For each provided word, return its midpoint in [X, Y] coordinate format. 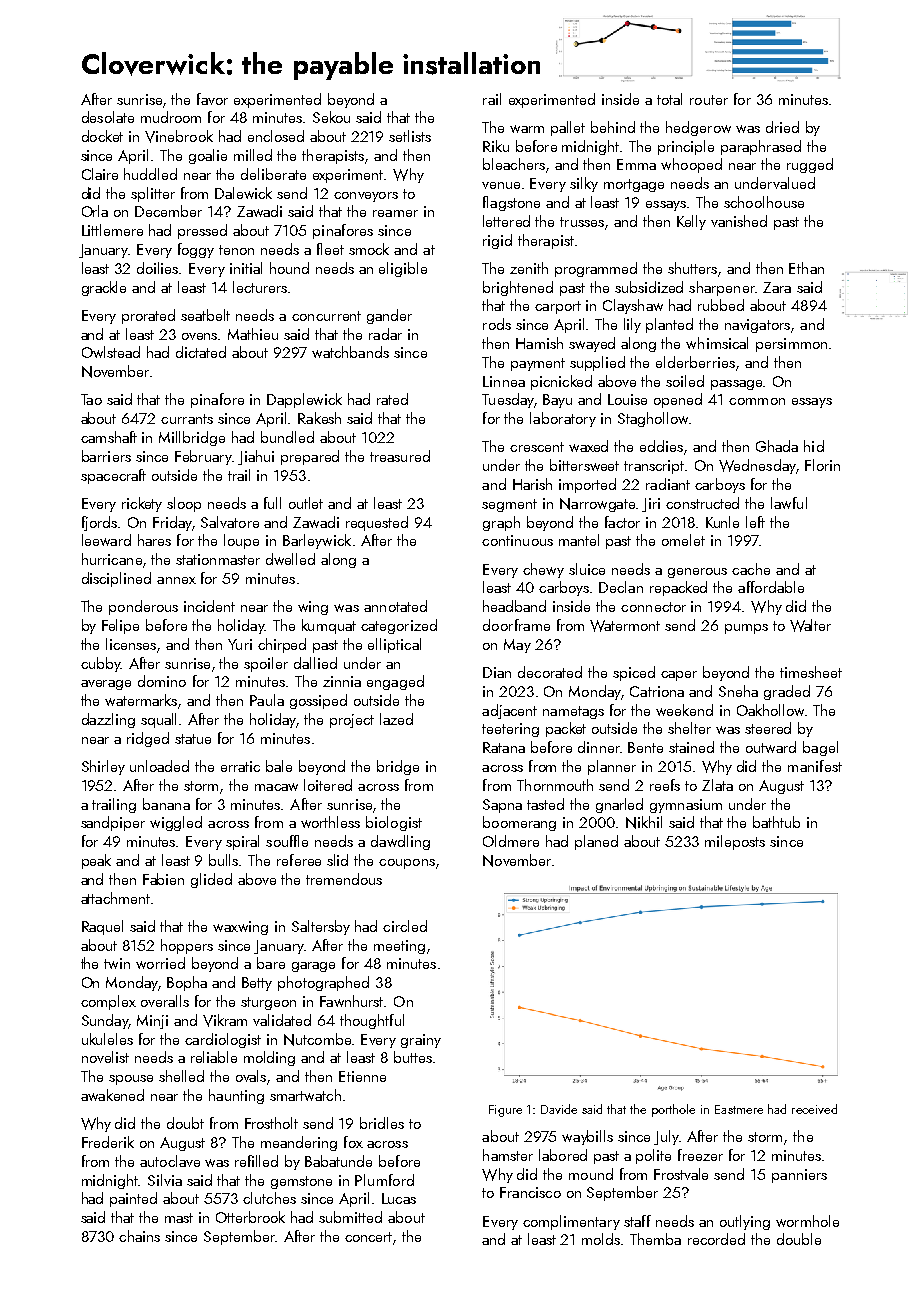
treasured [400, 456]
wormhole [807, 1221]
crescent [537, 447]
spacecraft [113, 476]
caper [679, 676]
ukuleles [107, 1039]
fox [353, 1142]
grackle [104, 288]
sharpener [722, 288]
